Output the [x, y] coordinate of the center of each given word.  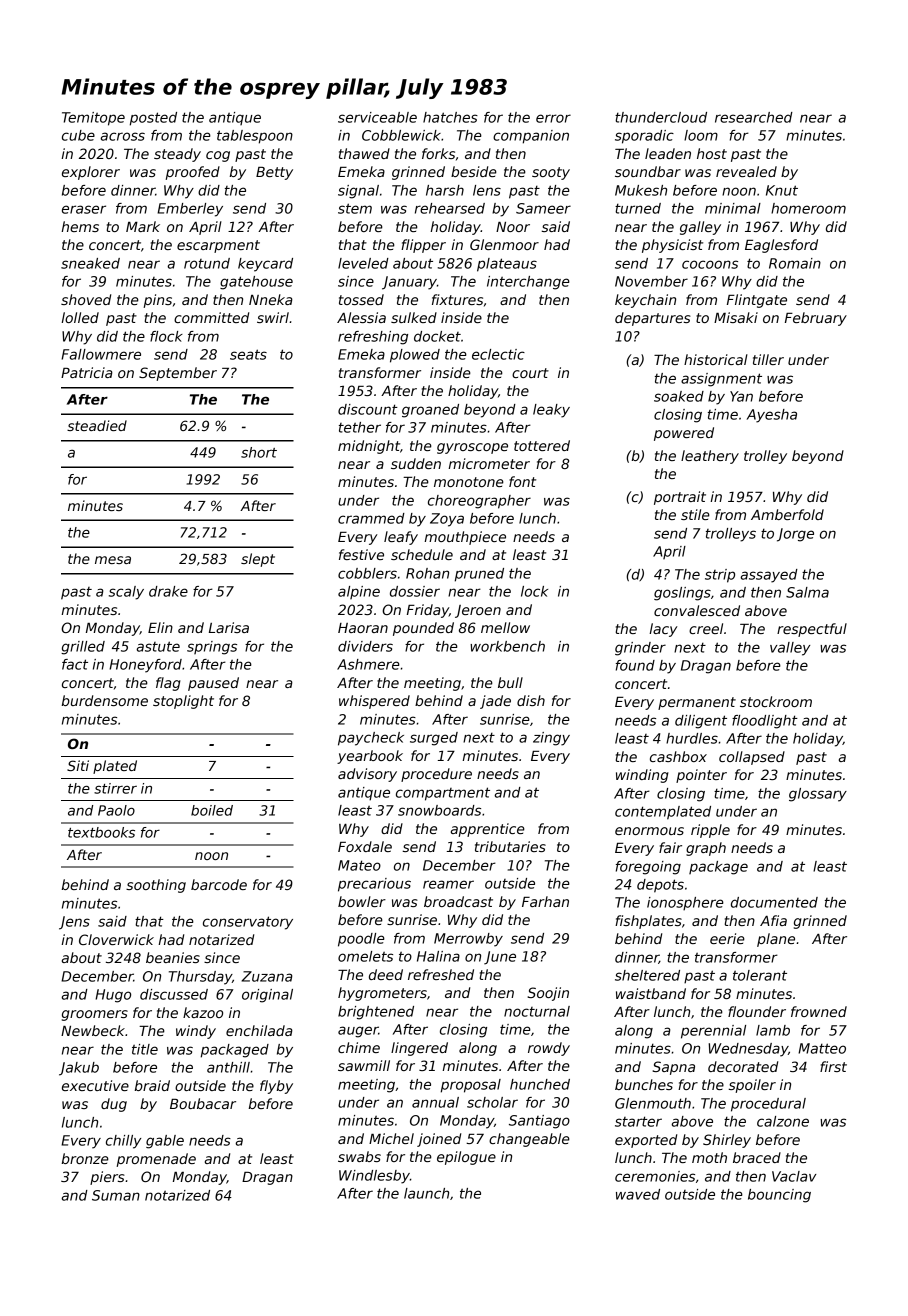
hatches [450, 117]
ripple [710, 831]
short [259, 452]
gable [165, 1142]
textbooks [101, 832]
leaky [551, 411]
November [651, 281]
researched [754, 117]
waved [638, 1194]
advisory [367, 775]
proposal [471, 1086]
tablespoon [255, 137]
